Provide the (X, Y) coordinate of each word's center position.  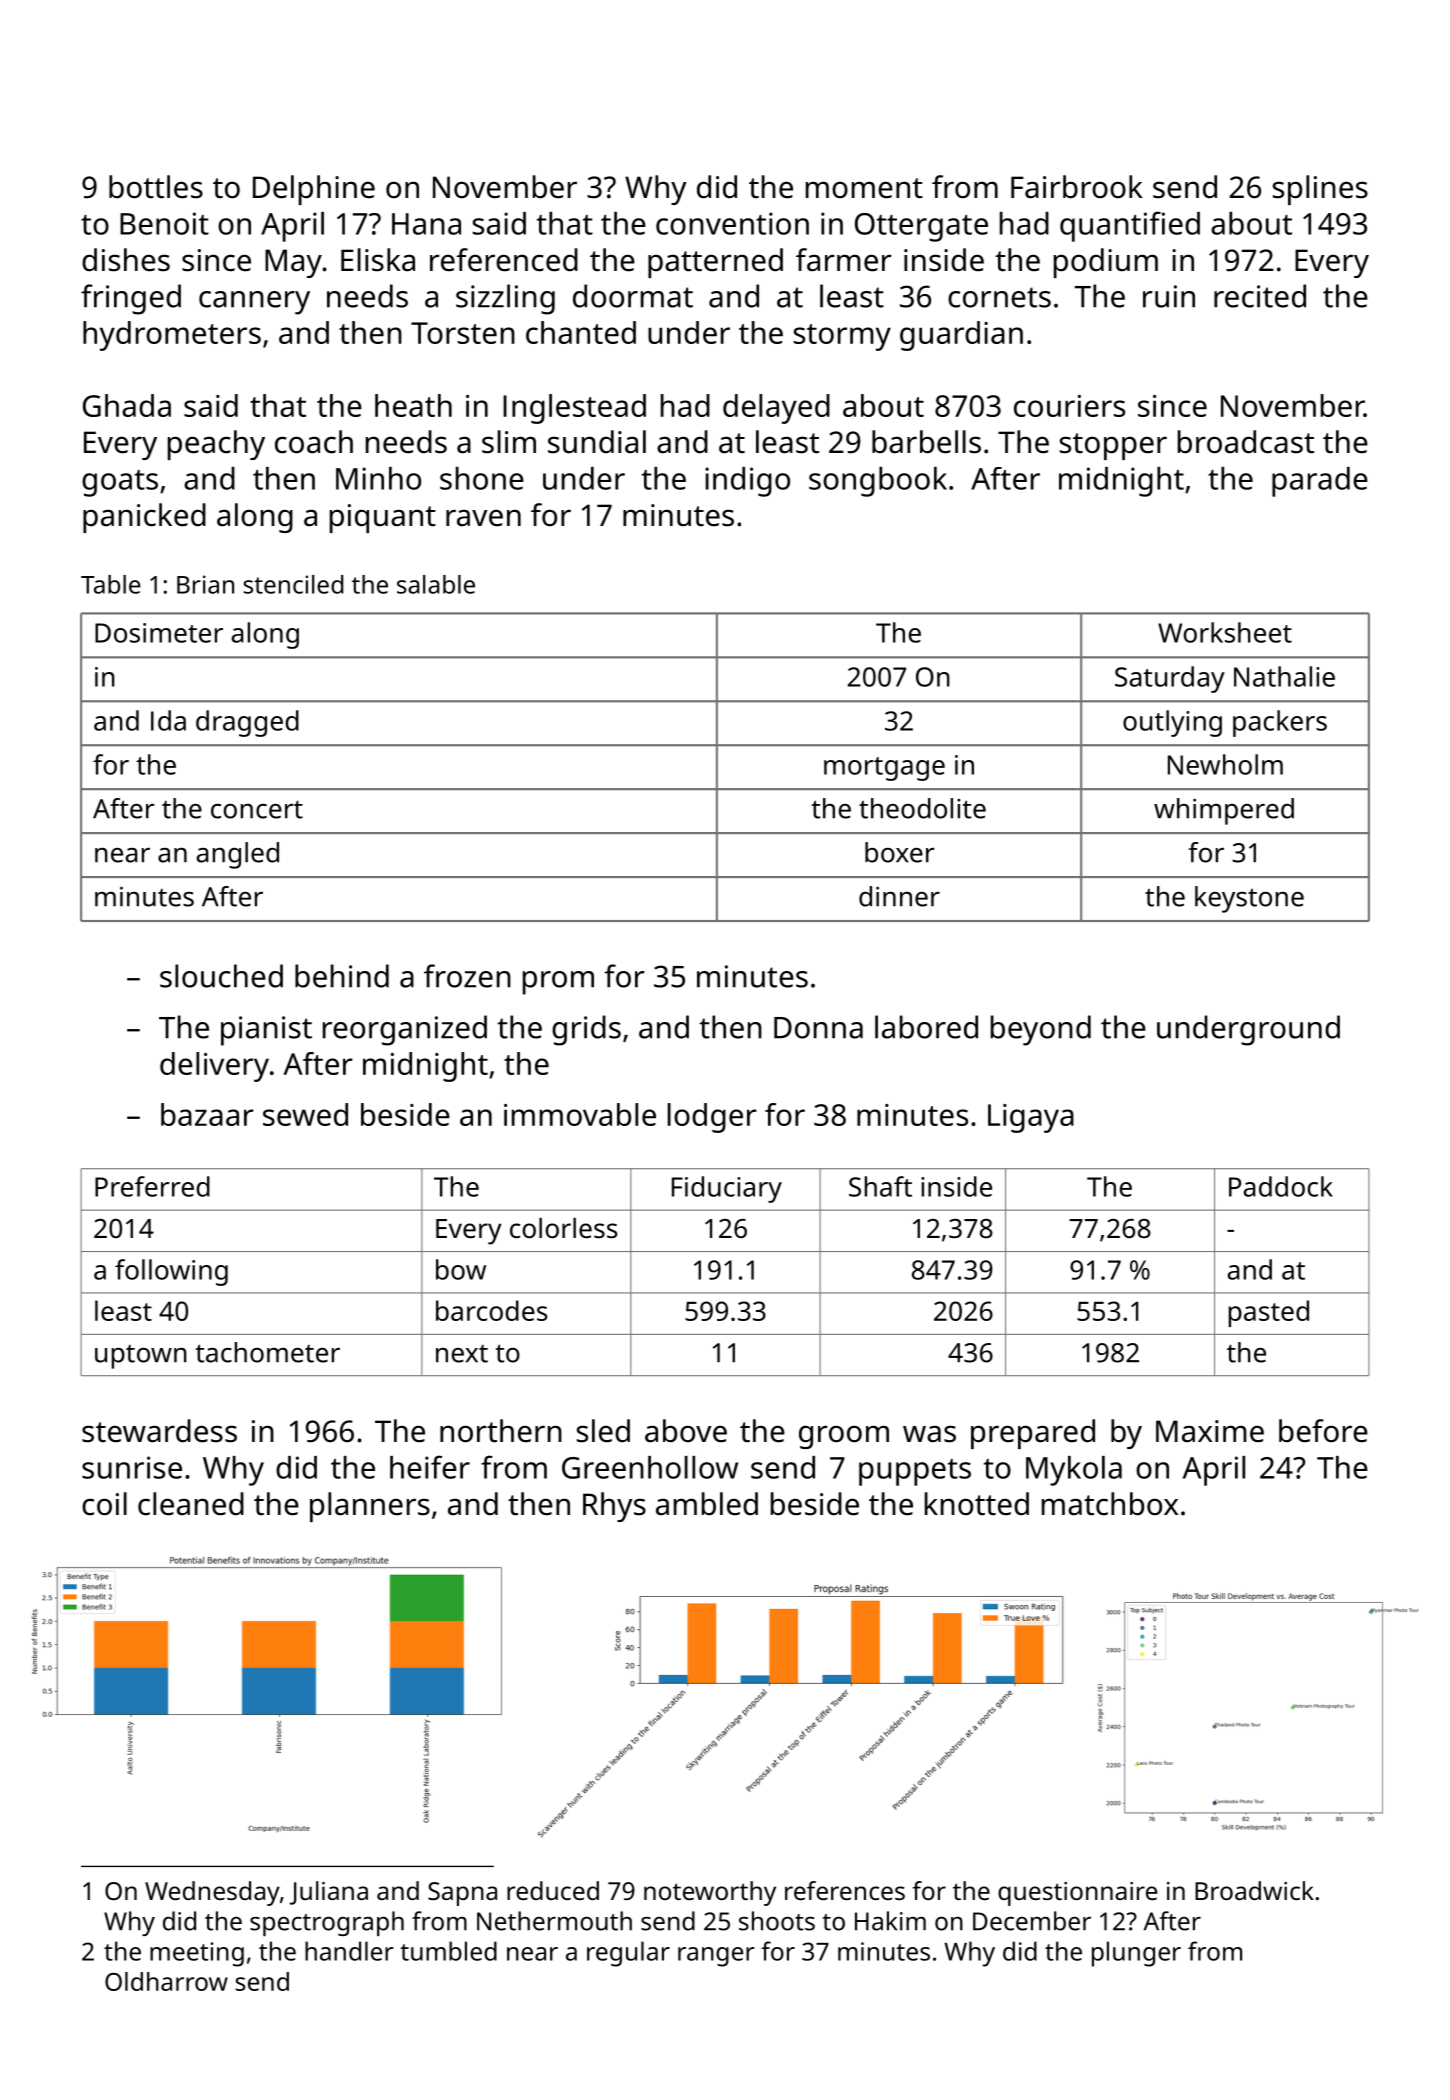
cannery (254, 303)
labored (926, 1027)
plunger (1136, 1954)
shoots (777, 1921)
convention (732, 223)
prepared (1033, 1434)
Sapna (462, 1894)
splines (1320, 190)
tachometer (267, 1352)
